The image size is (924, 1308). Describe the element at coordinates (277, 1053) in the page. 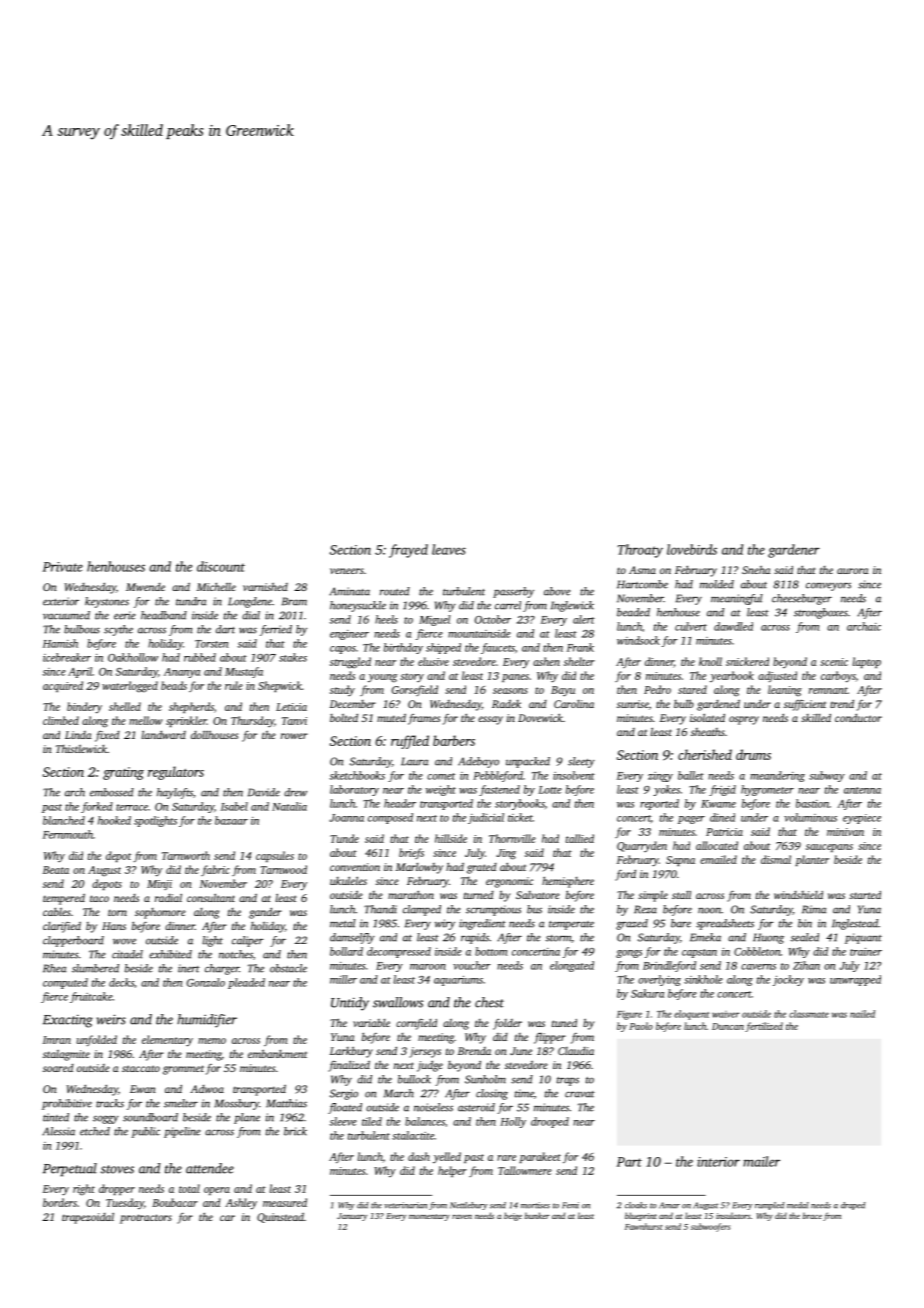

I see `embankment` at that location.
